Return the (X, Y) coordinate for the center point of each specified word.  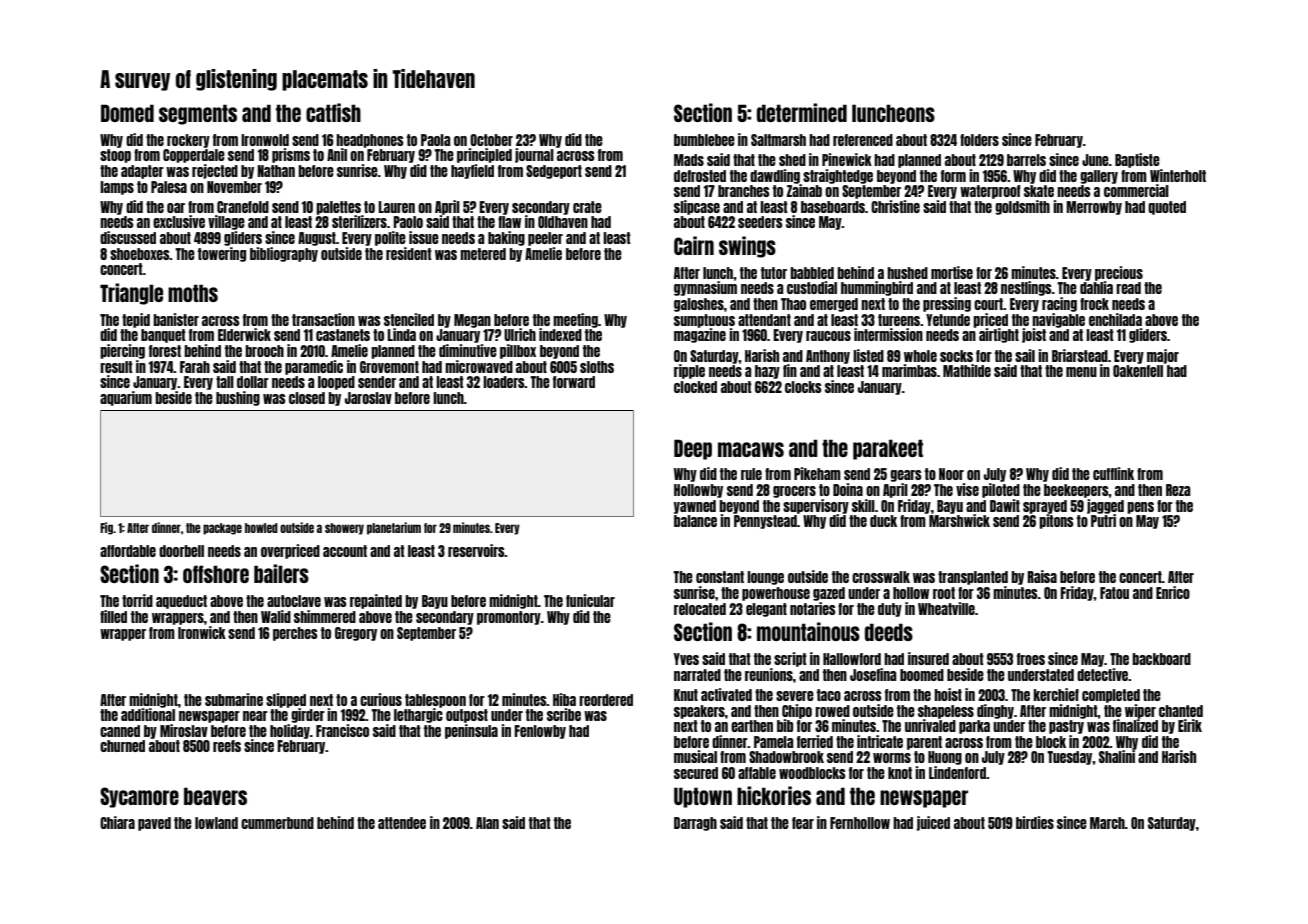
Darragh (695, 824)
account (345, 551)
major (1163, 356)
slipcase (697, 207)
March (1107, 823)
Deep (693, 449)
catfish (333, 112)
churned (122, 746)
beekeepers (1076, 491)
